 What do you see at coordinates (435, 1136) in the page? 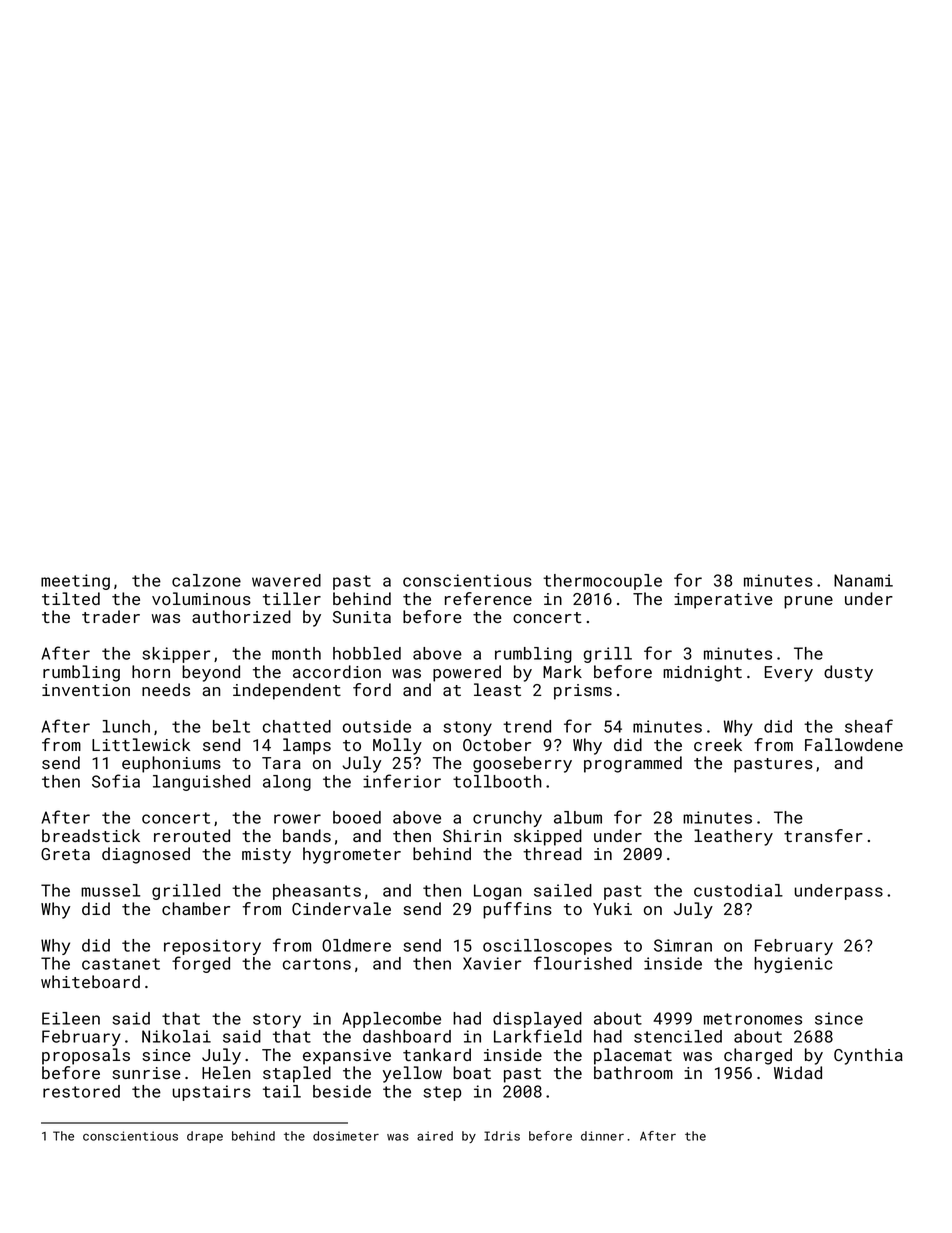
I see `aired` at bounding box center [435, 1136].
